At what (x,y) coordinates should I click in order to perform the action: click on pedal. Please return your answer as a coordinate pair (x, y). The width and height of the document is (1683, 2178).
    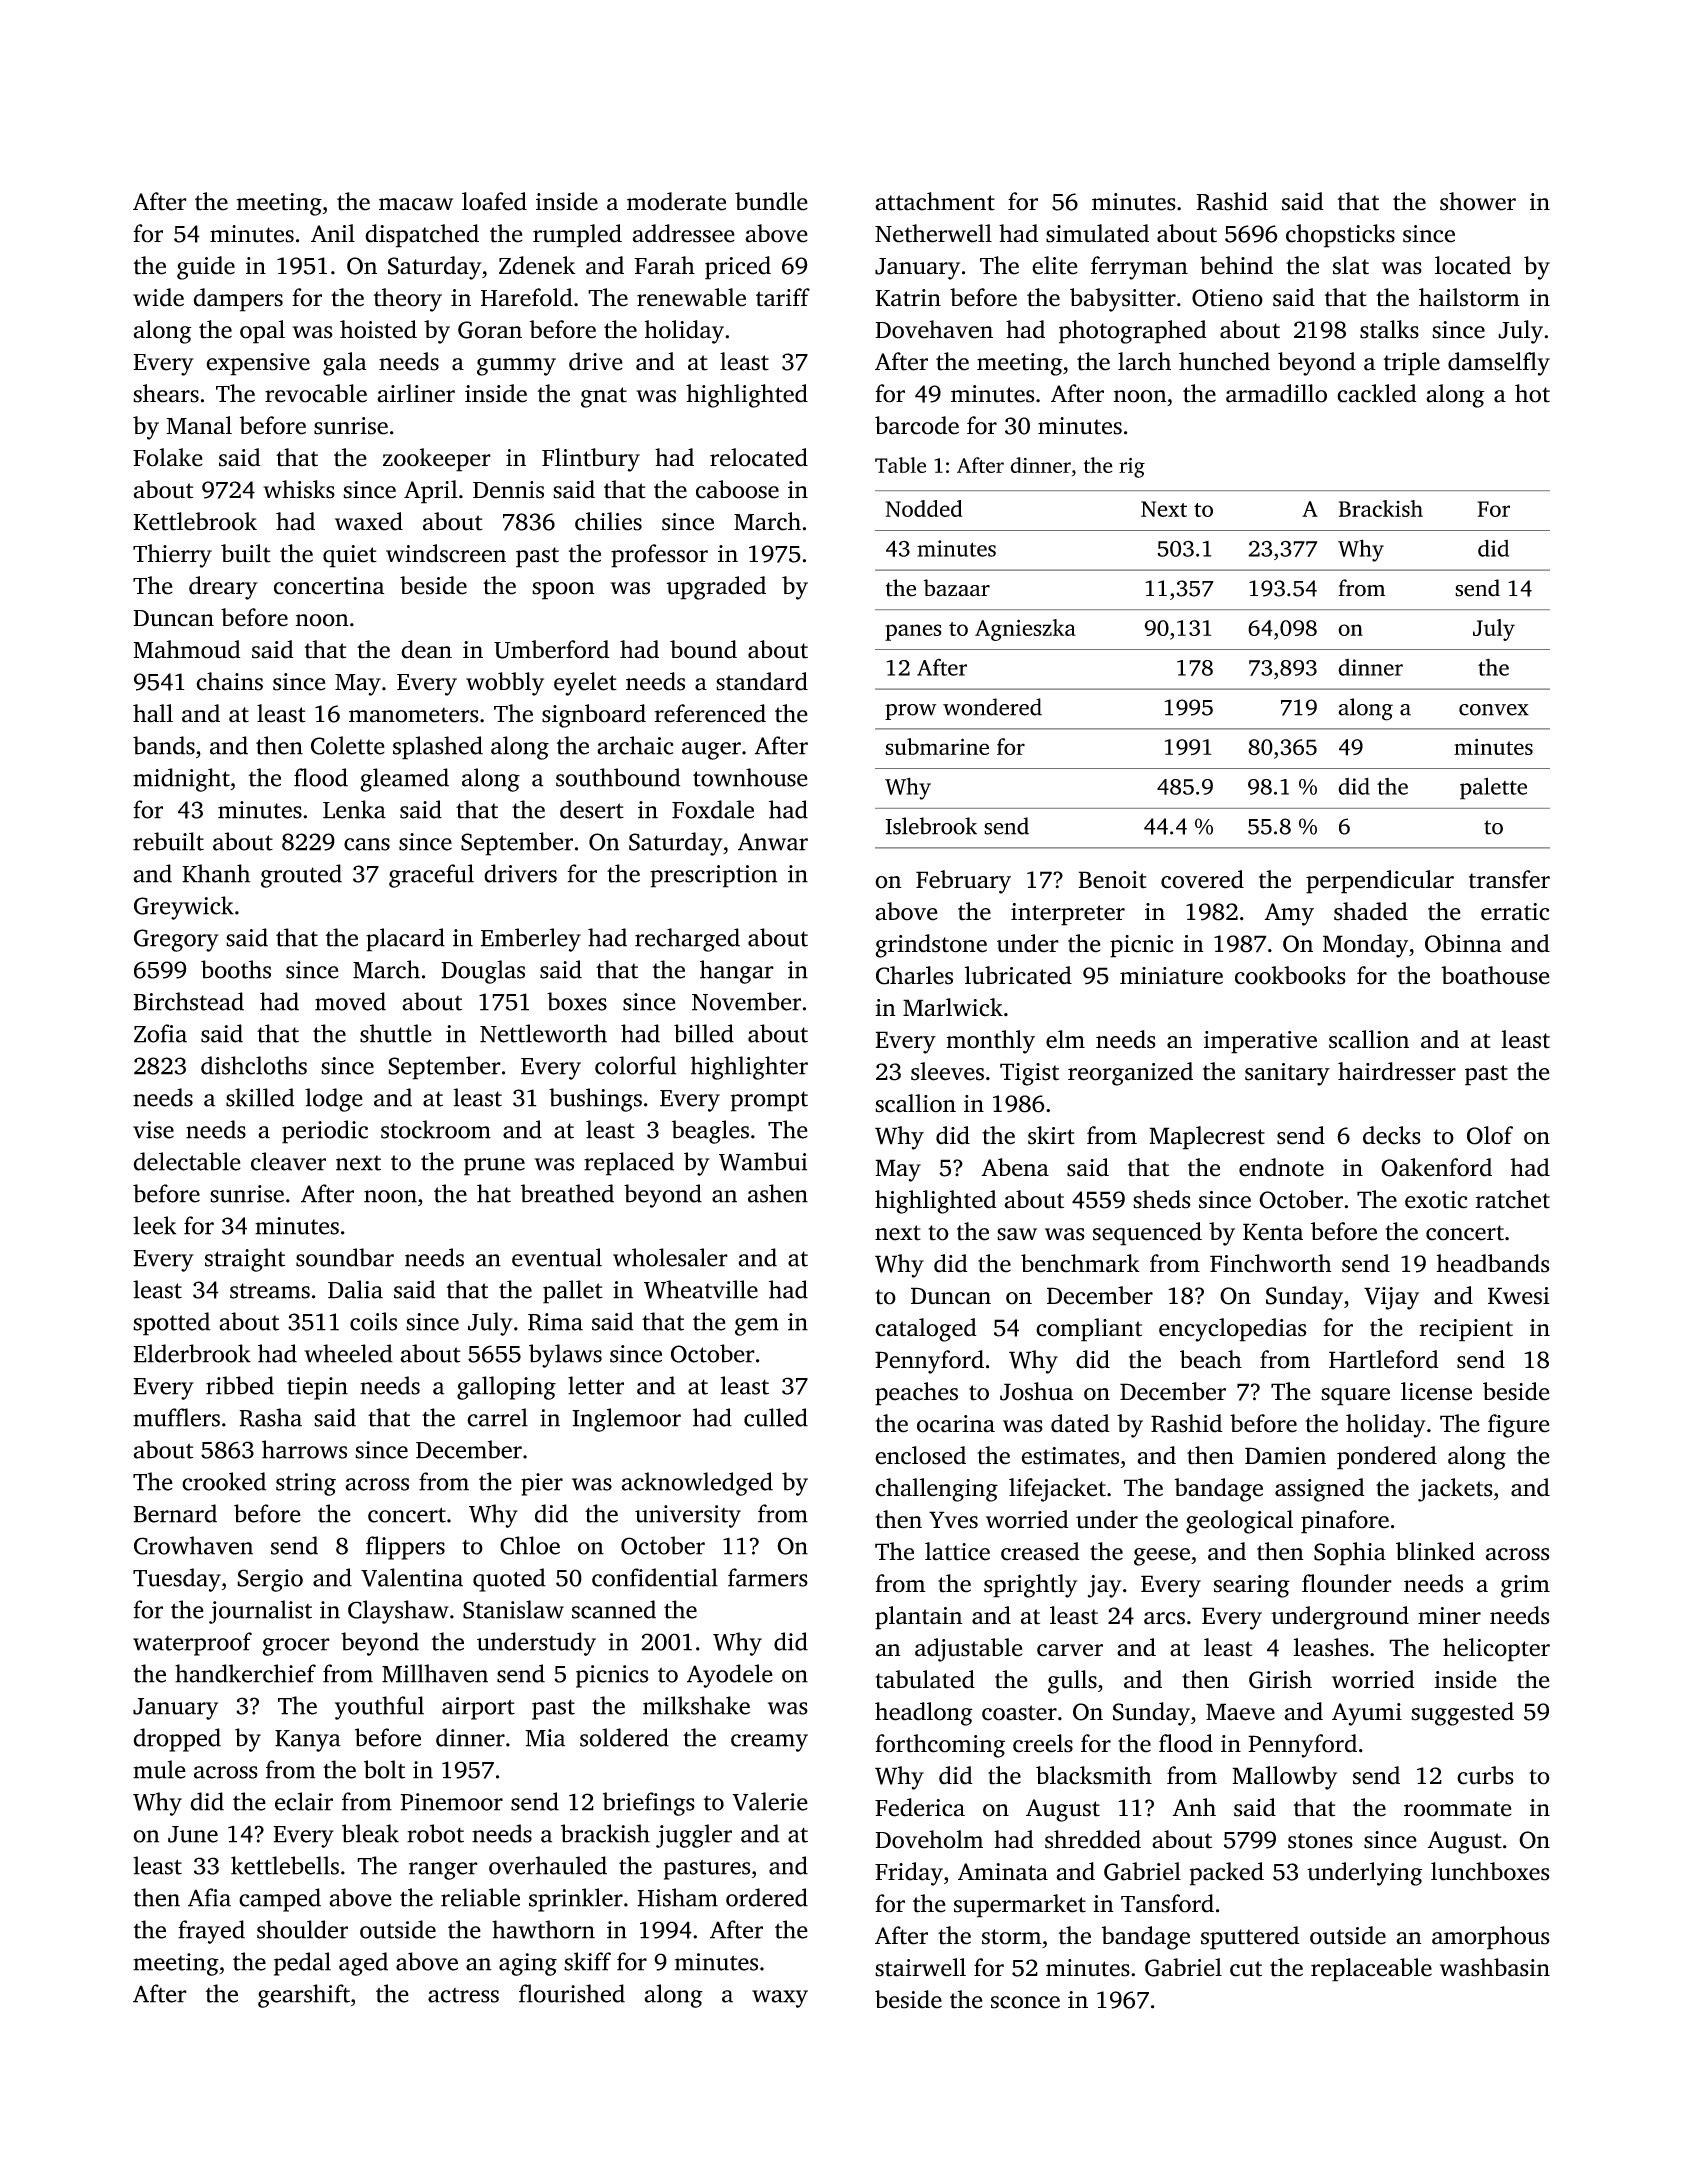
    Looking at the image, I should click on (302, 1964).
